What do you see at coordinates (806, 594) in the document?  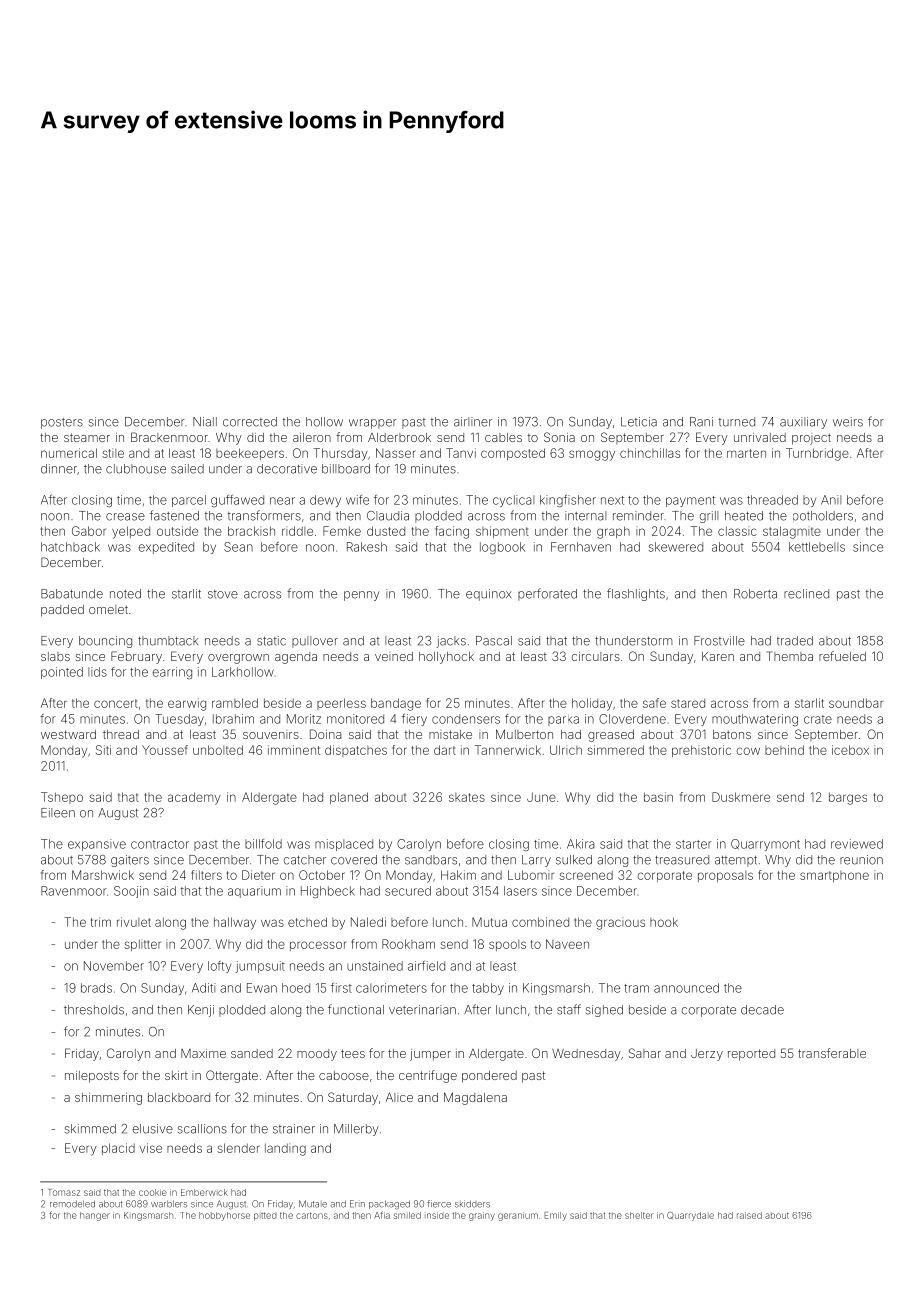 I see `reclined` at bounding box center [806, 594].
